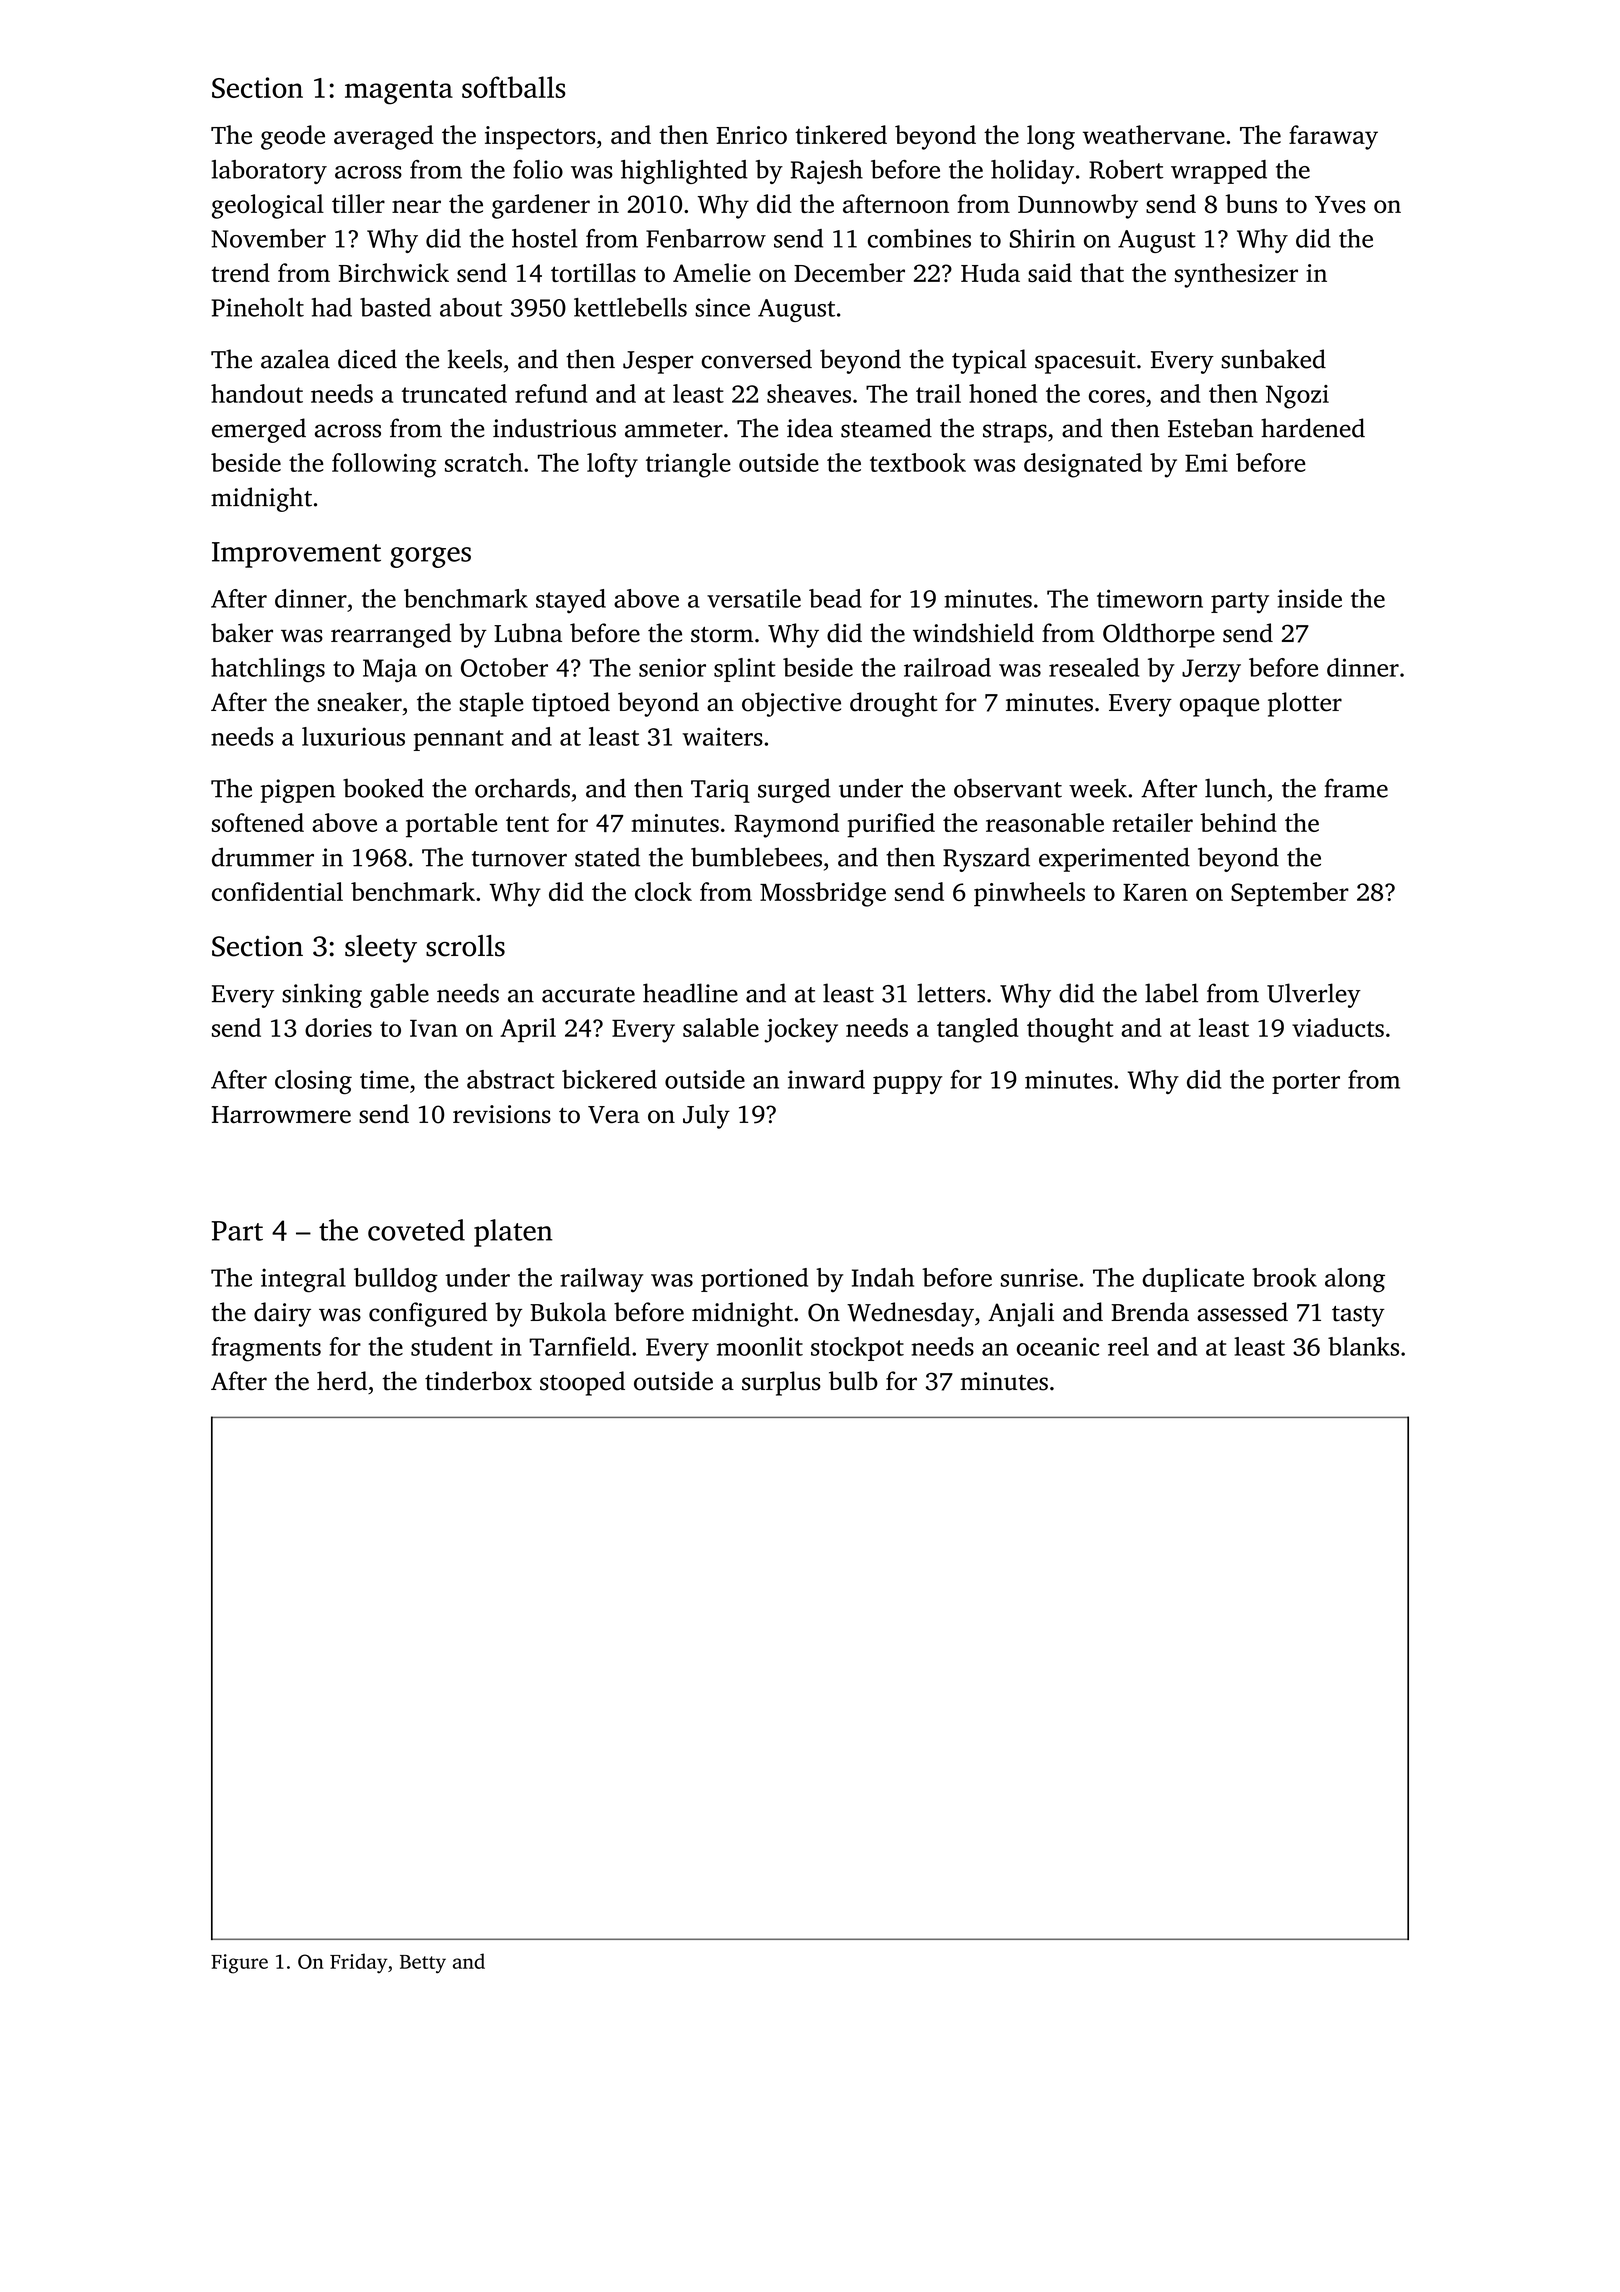  What do you see at coordinates (1338, 1027) in the screenshot?
I see `viaducts` at bounding box center [1338, 1027].
